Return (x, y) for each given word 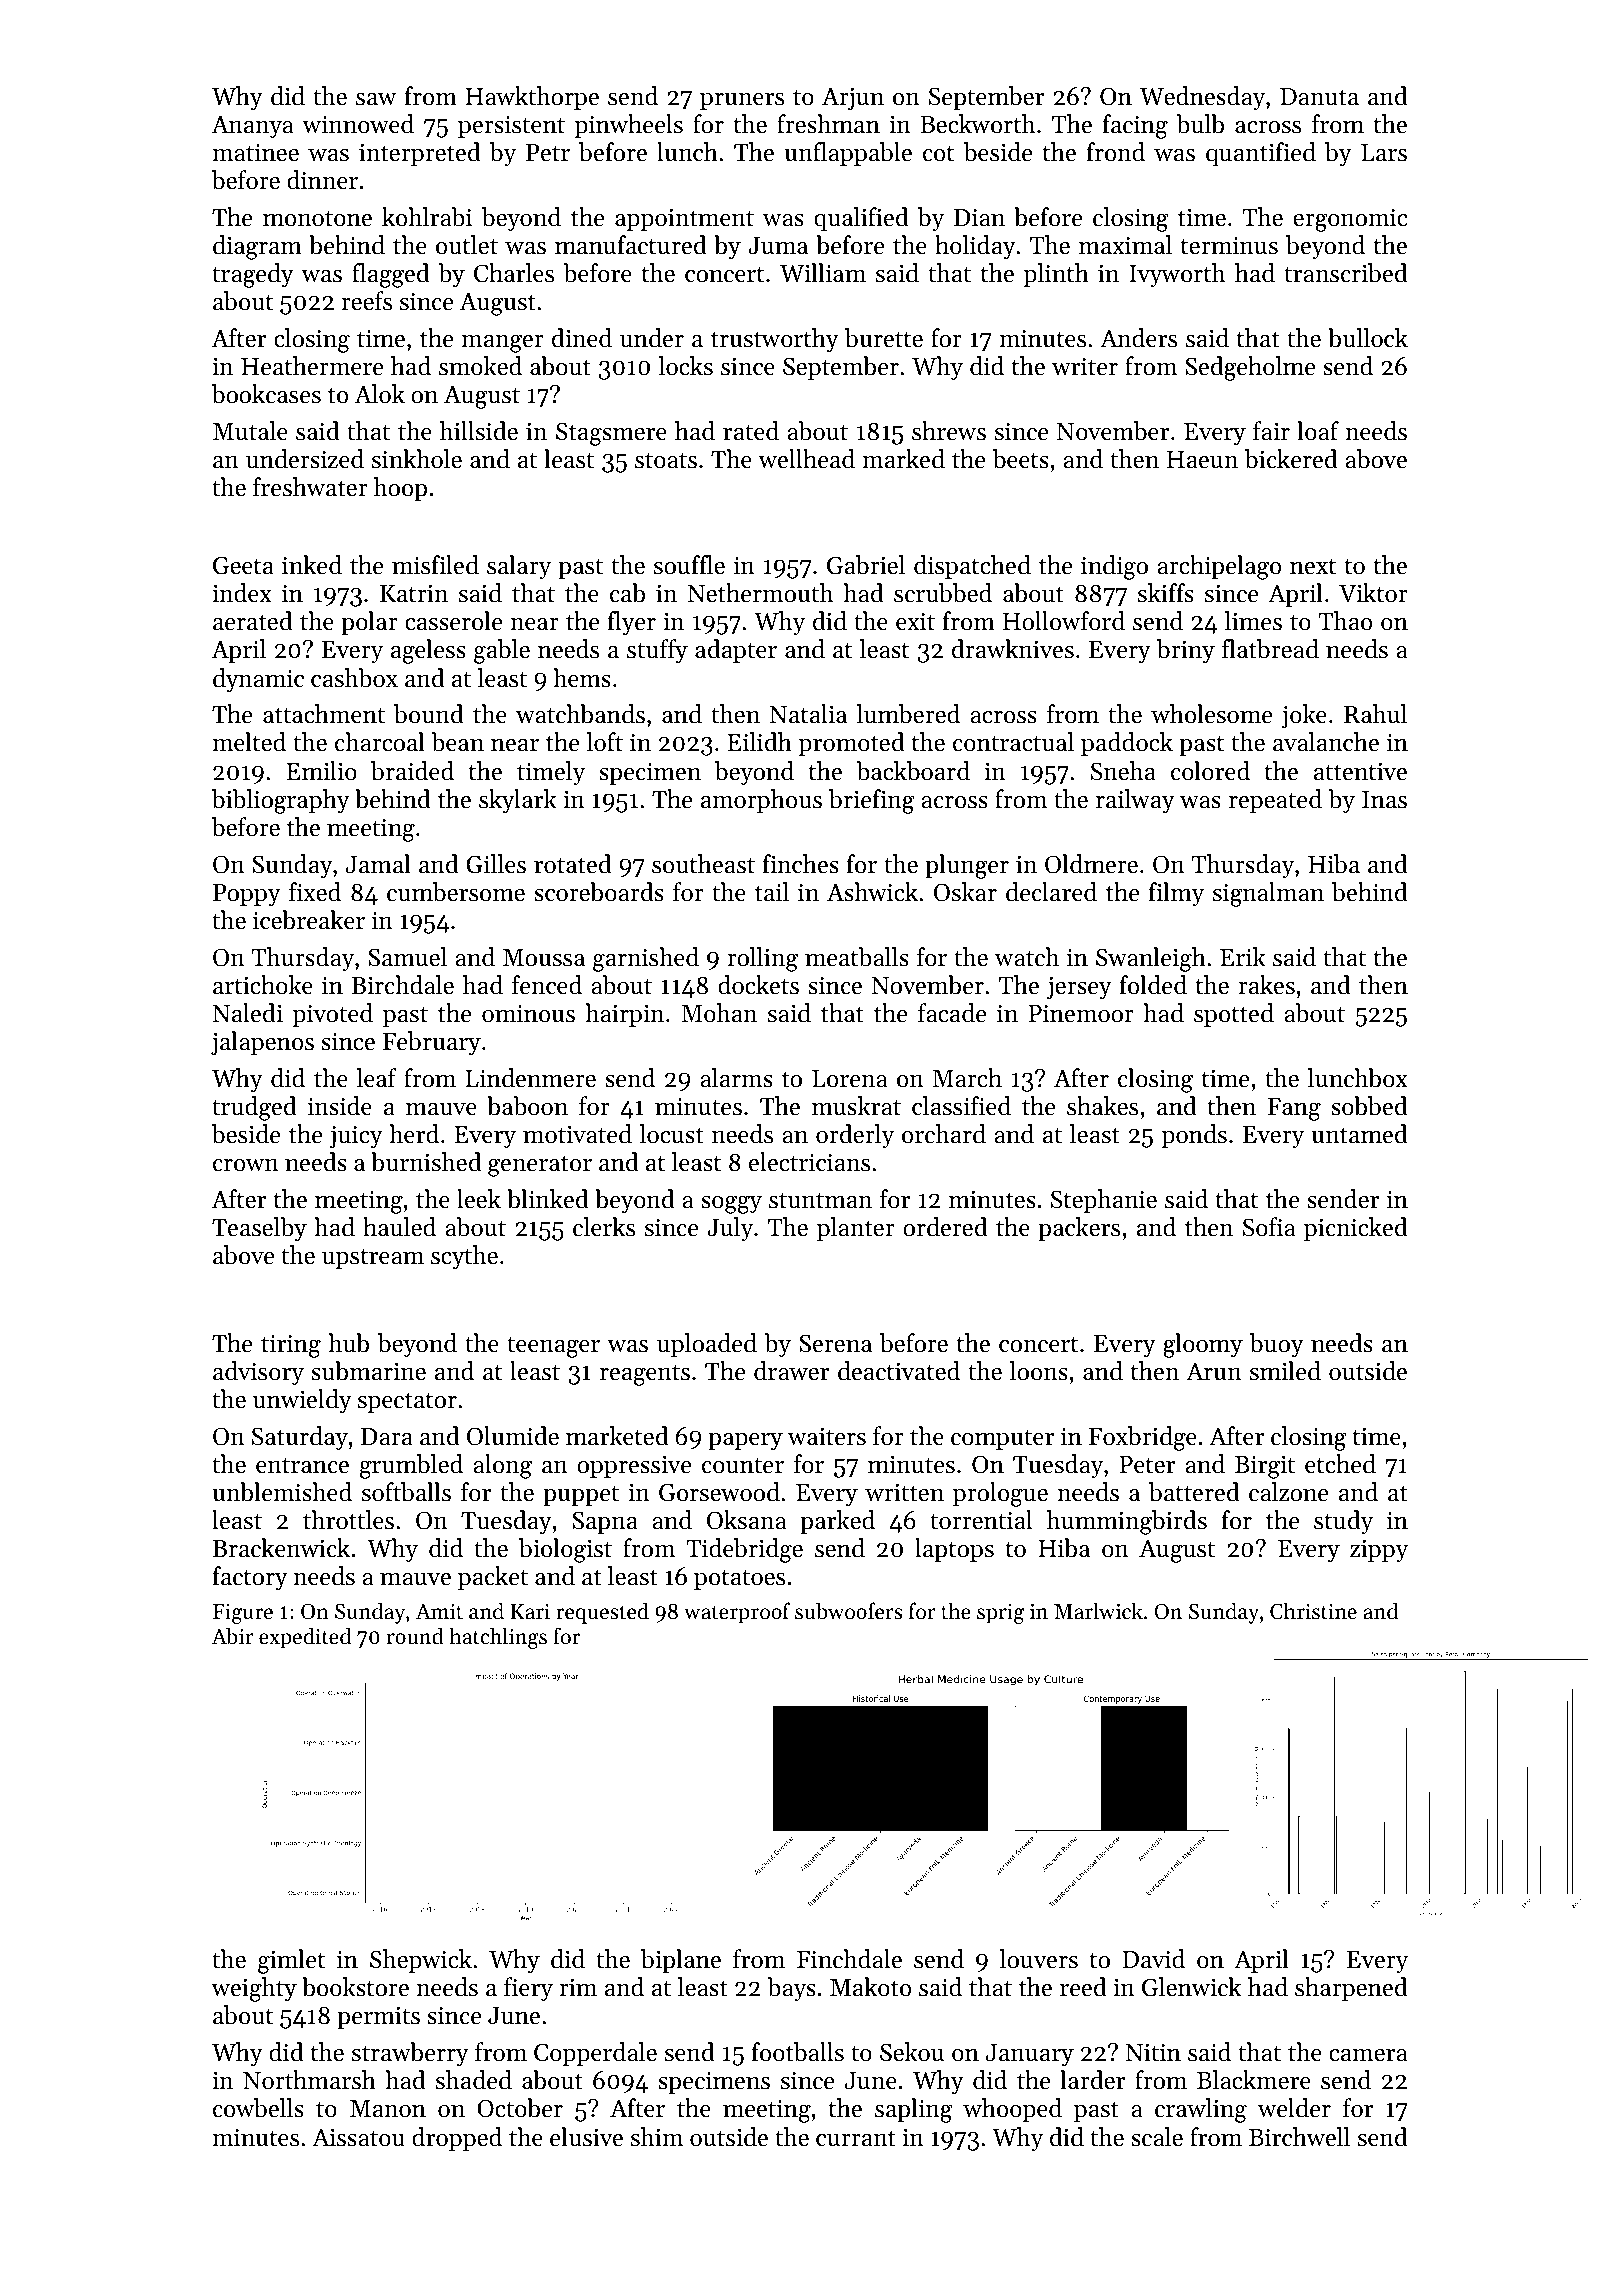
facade (952, 1013)
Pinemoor (1081, 1013)
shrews (949, 431)
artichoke (263, 985)
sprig (1000, 1614)
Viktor (1373, 593)
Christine (1313, 1611)
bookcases (266, 394)
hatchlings (498, 1638)
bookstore (355, 1987)
